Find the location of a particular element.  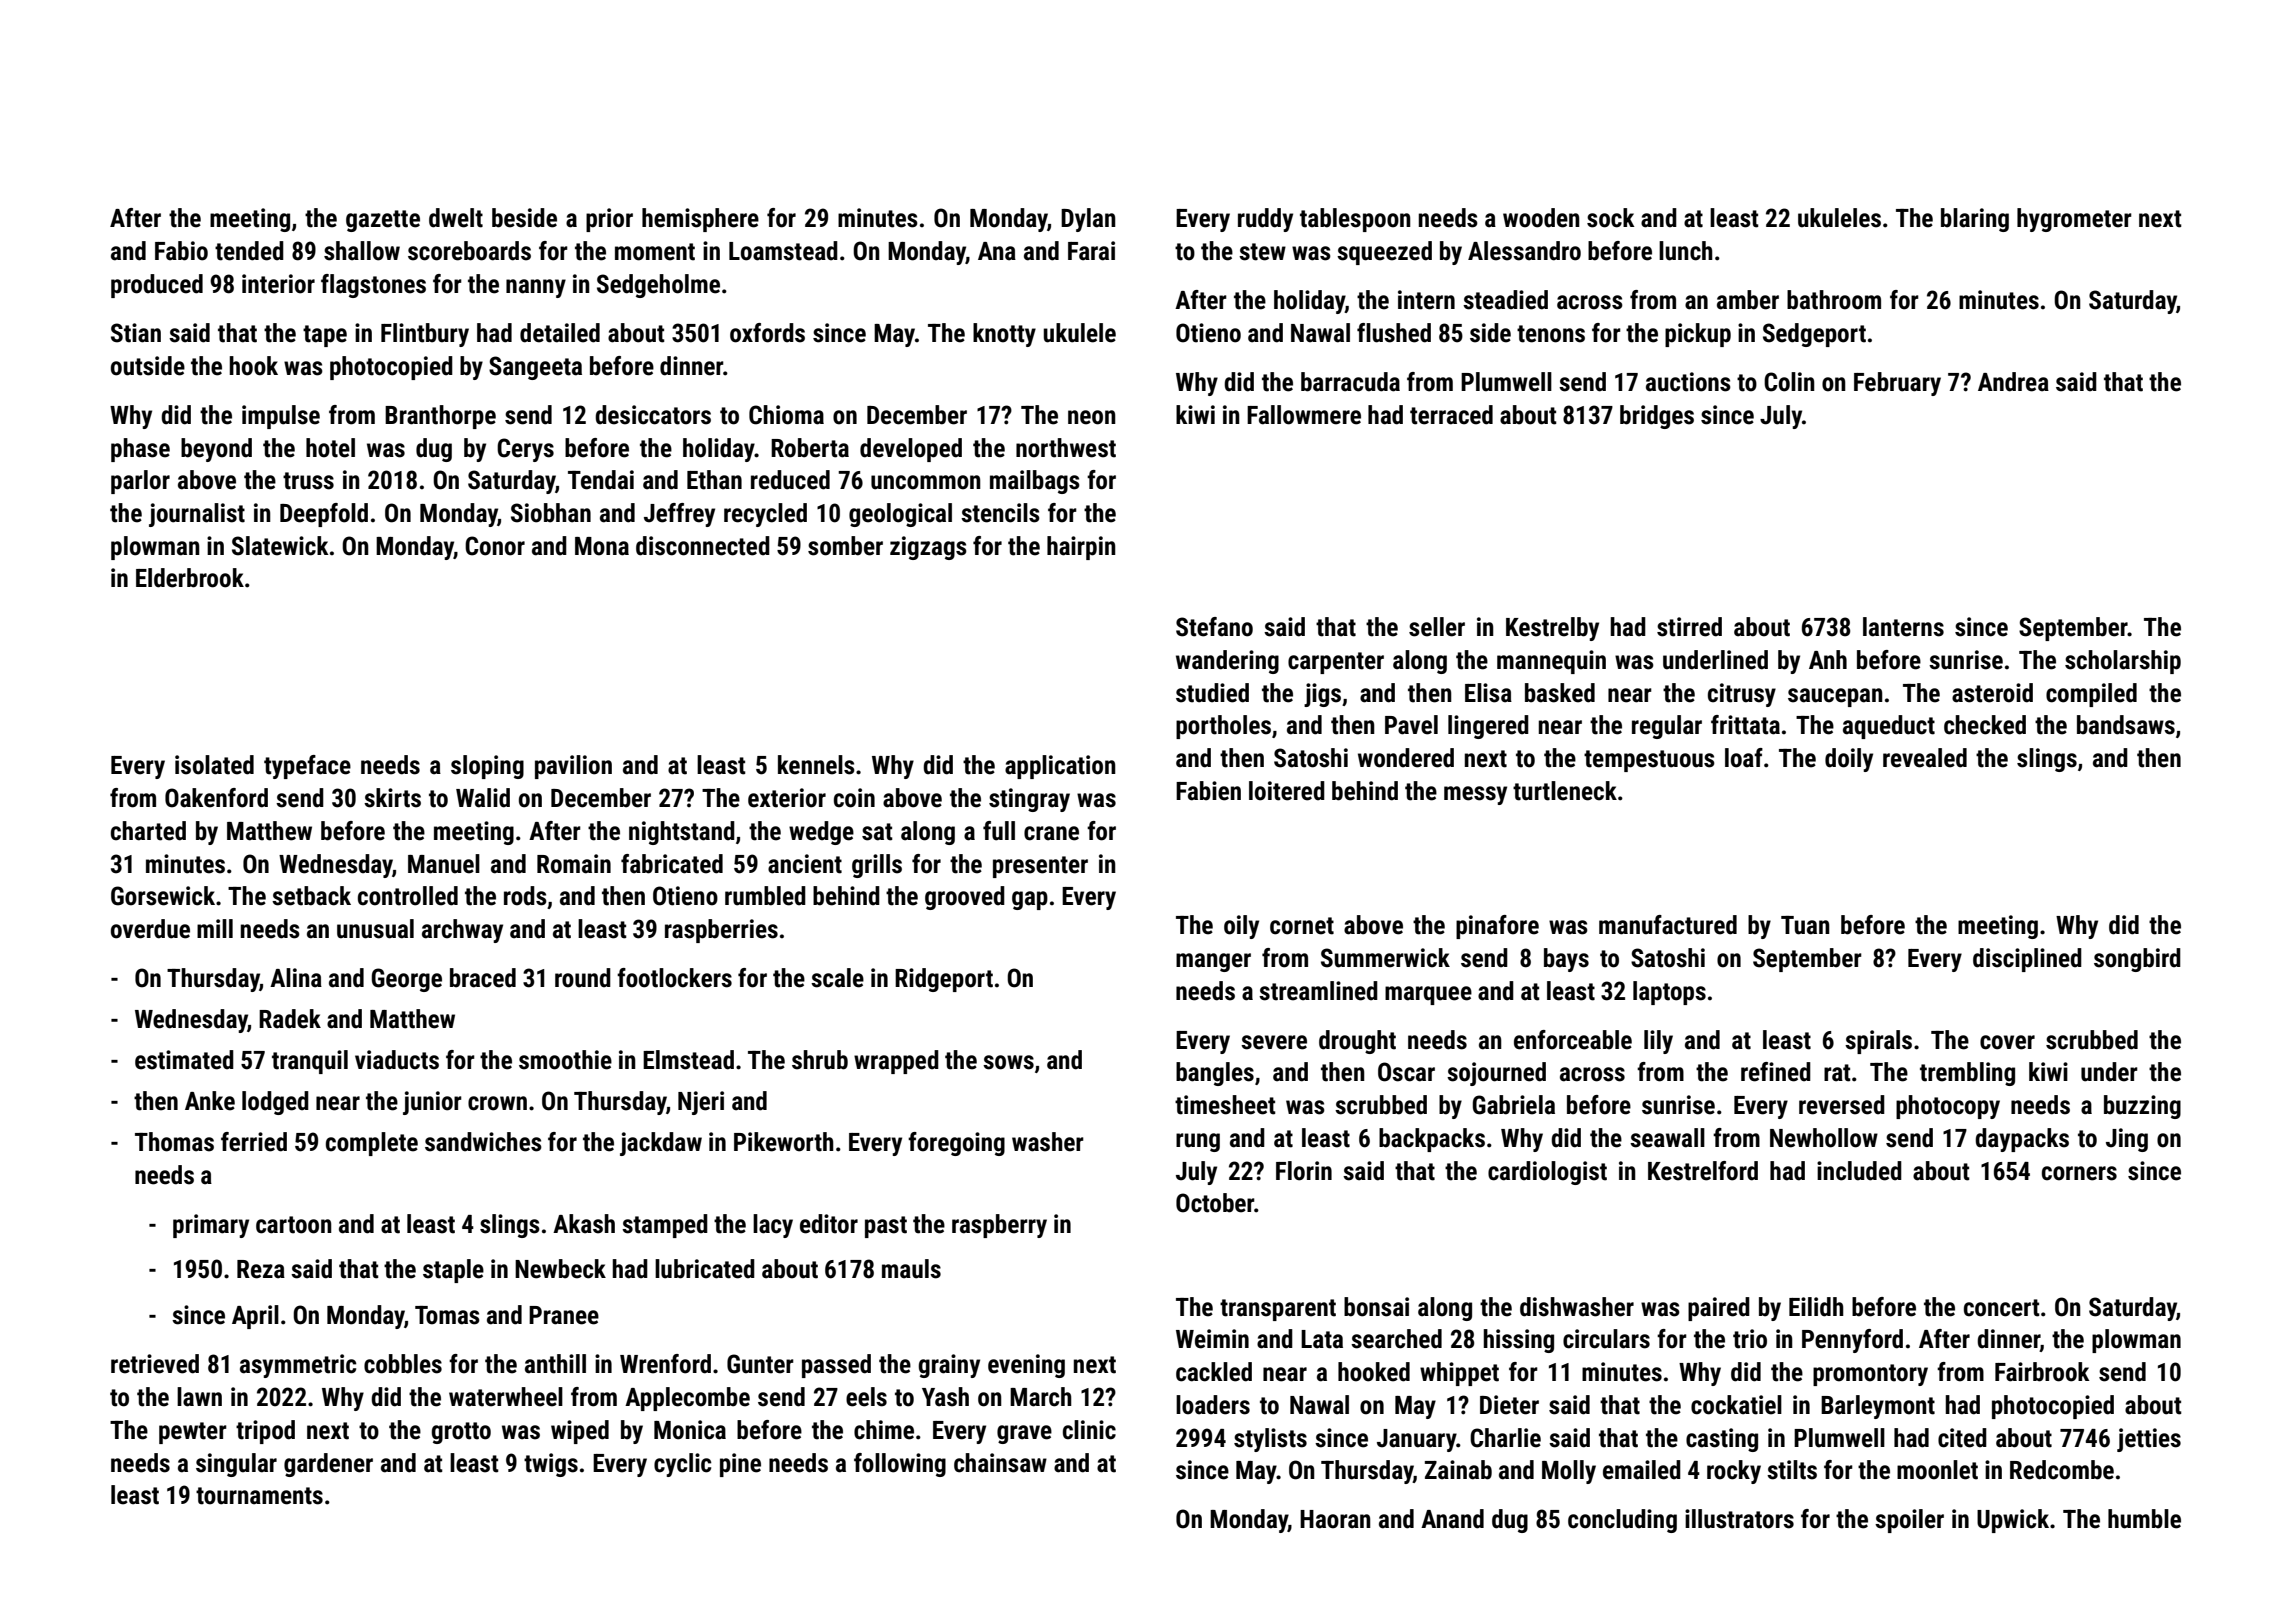

phase is located at coordinates (140, 450).
